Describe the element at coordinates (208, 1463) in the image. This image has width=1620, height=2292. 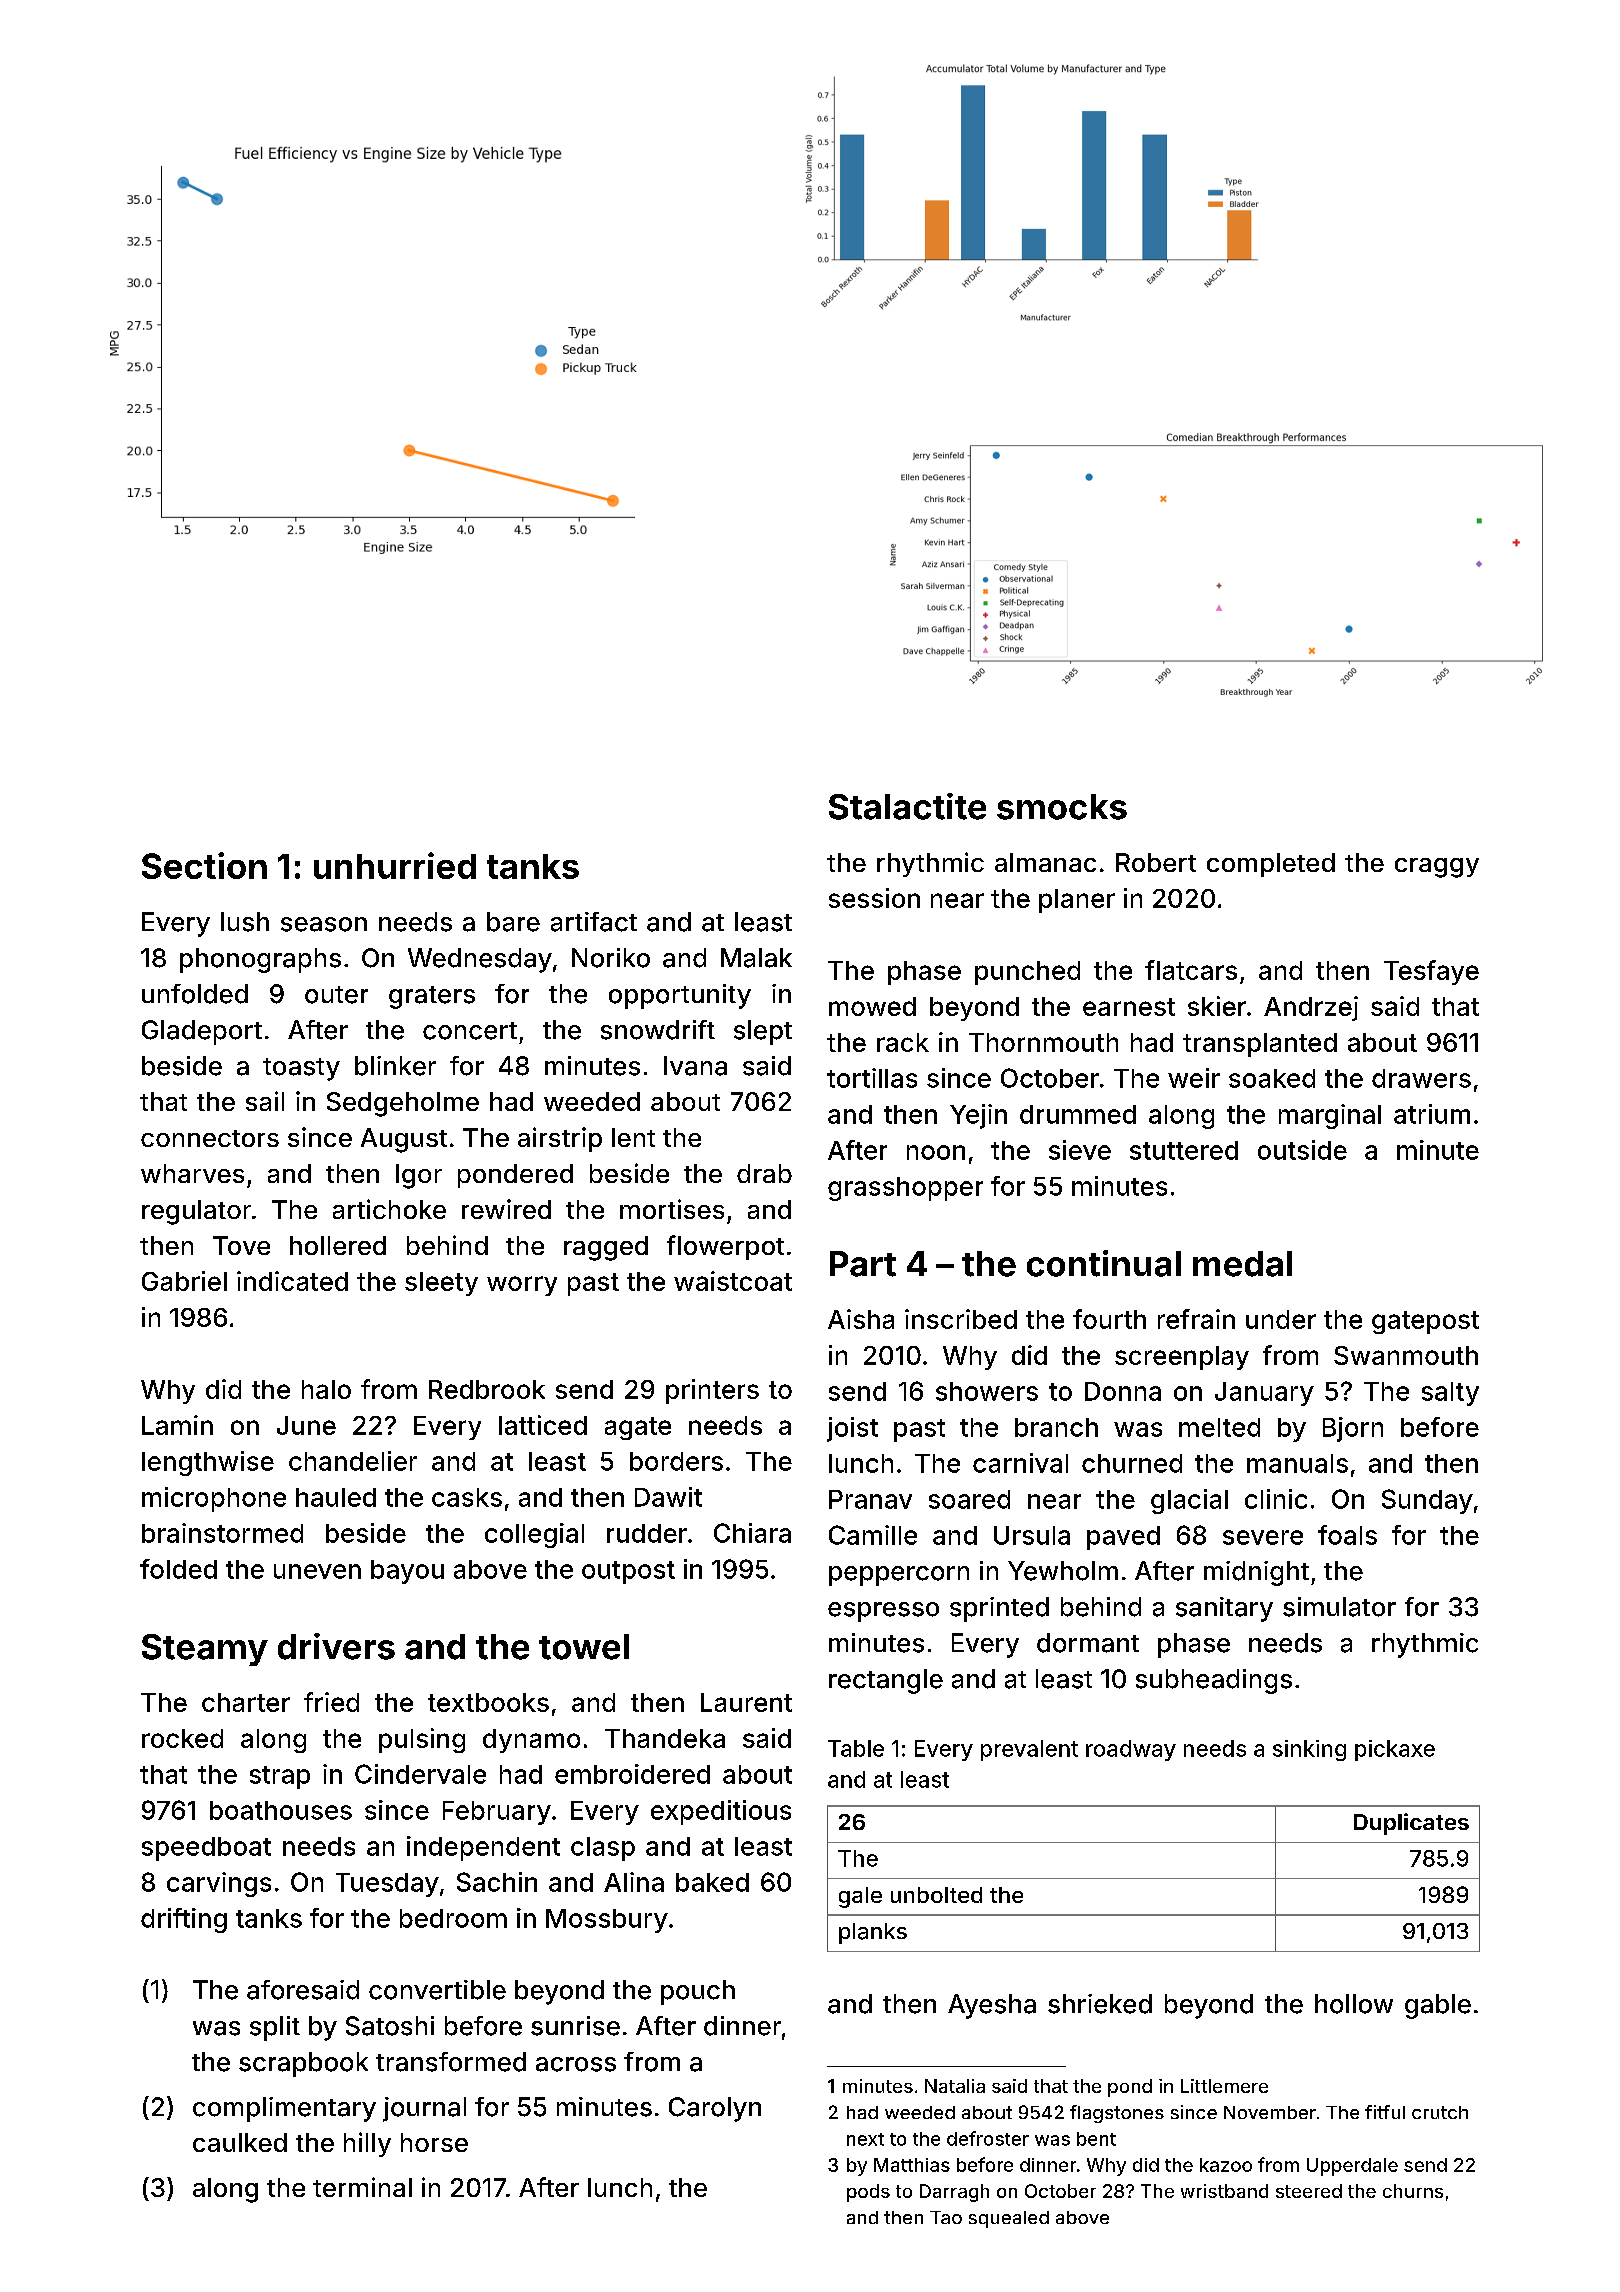
I see `lengthwise` at that location.
